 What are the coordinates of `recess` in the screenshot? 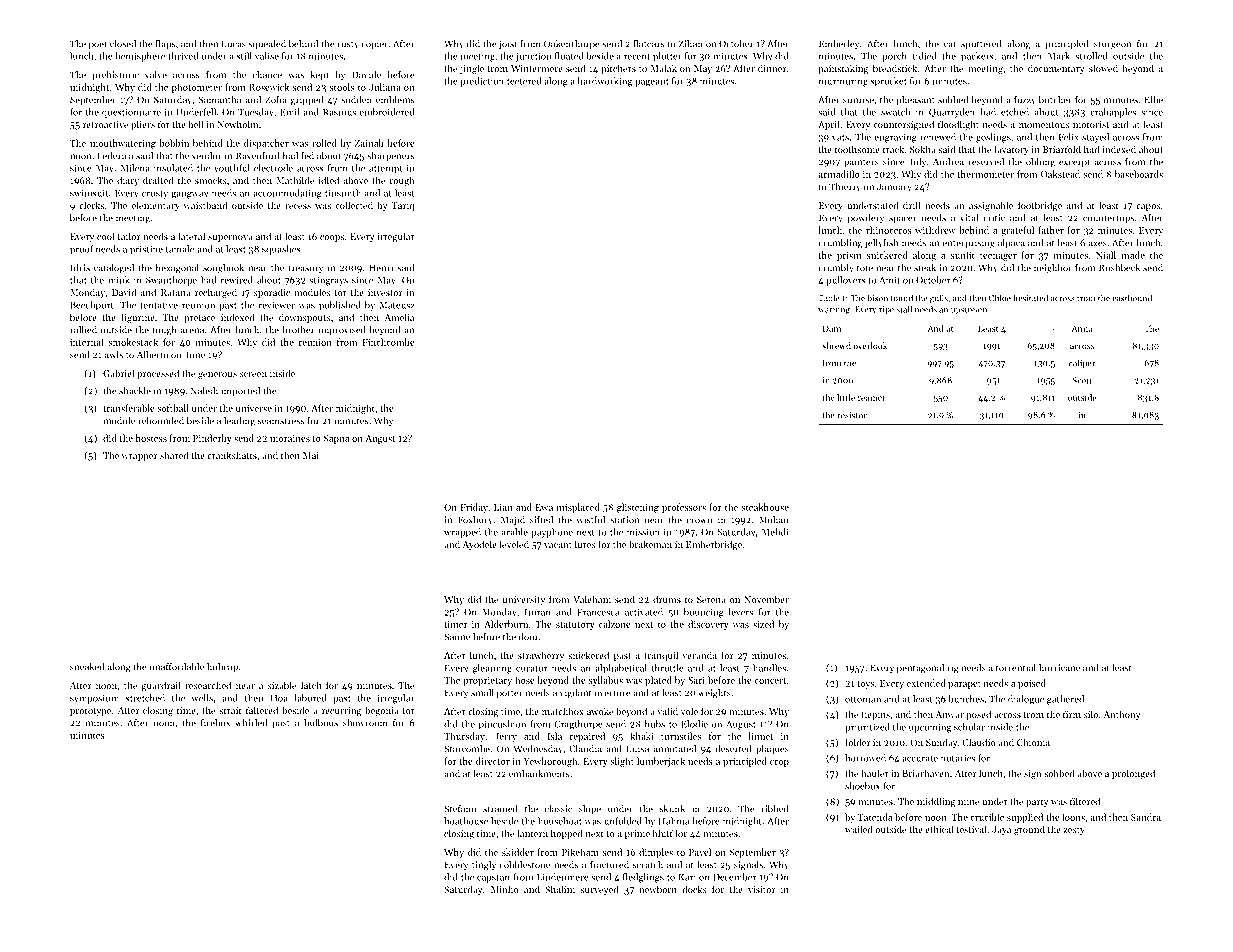 It's located at (298, 206).
